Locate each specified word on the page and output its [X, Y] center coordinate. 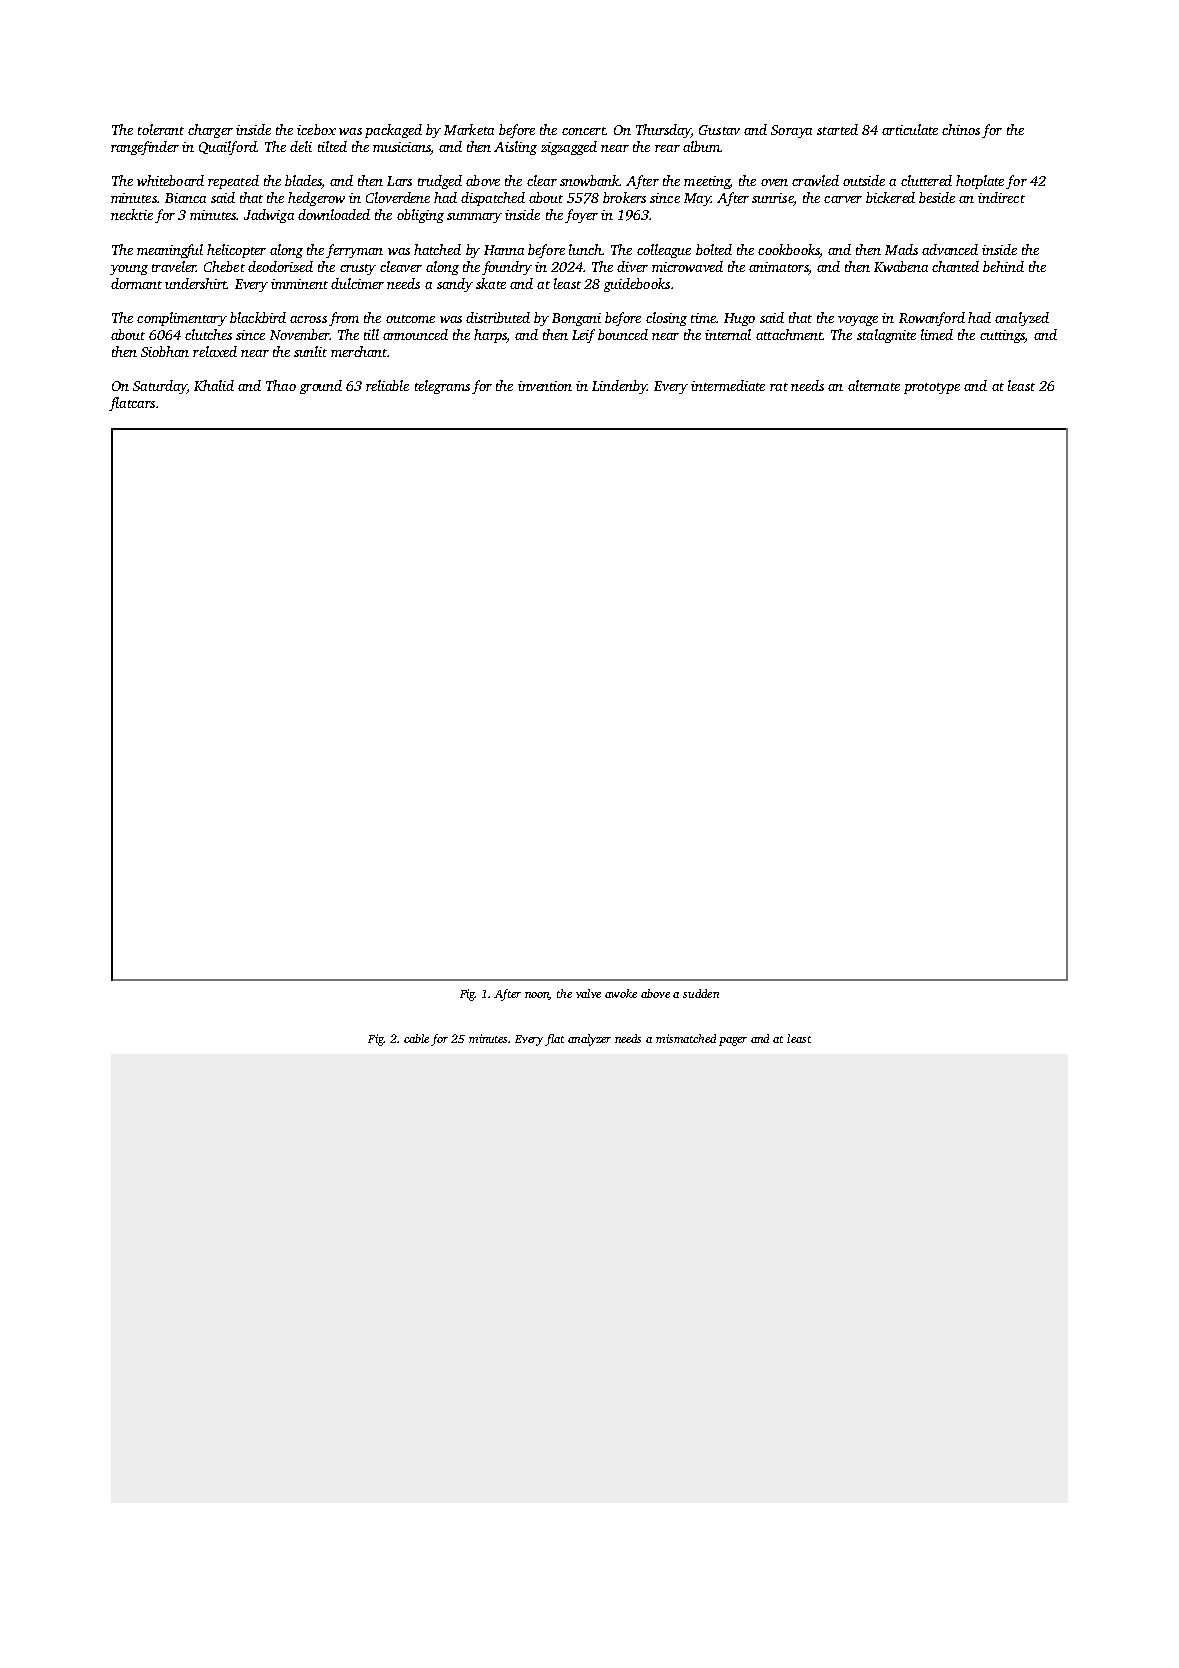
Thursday [663, 131]
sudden [701, 993]
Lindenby [619, 387]
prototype [932, 388]
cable [416, 1038]
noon [537, 996]
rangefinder [145, 148]
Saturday [160, 387]
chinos [961, 129]
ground [321, 387]
